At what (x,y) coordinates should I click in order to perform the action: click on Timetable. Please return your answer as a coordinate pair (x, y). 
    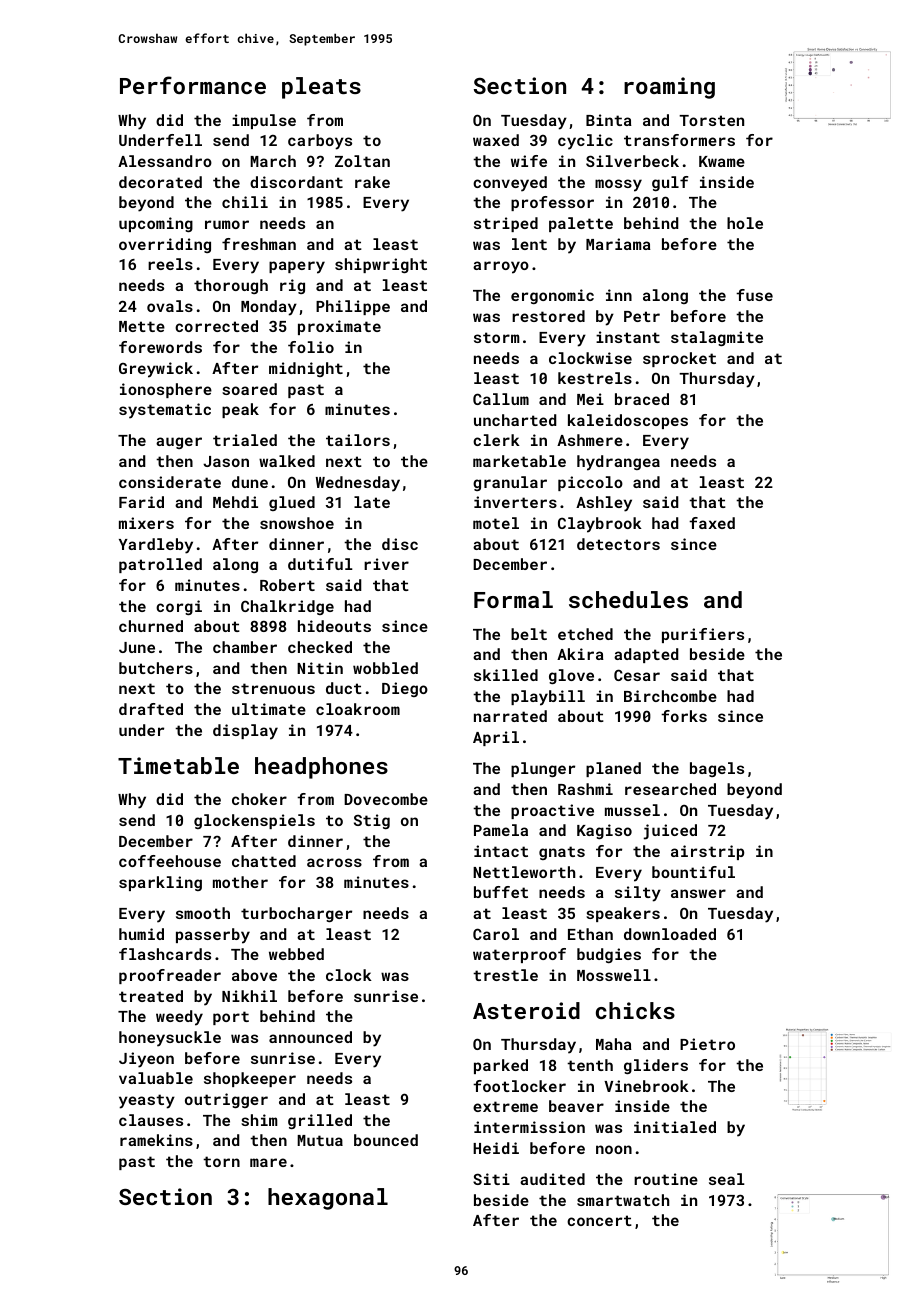
    Looking at the image, I should click on (178, 765).
